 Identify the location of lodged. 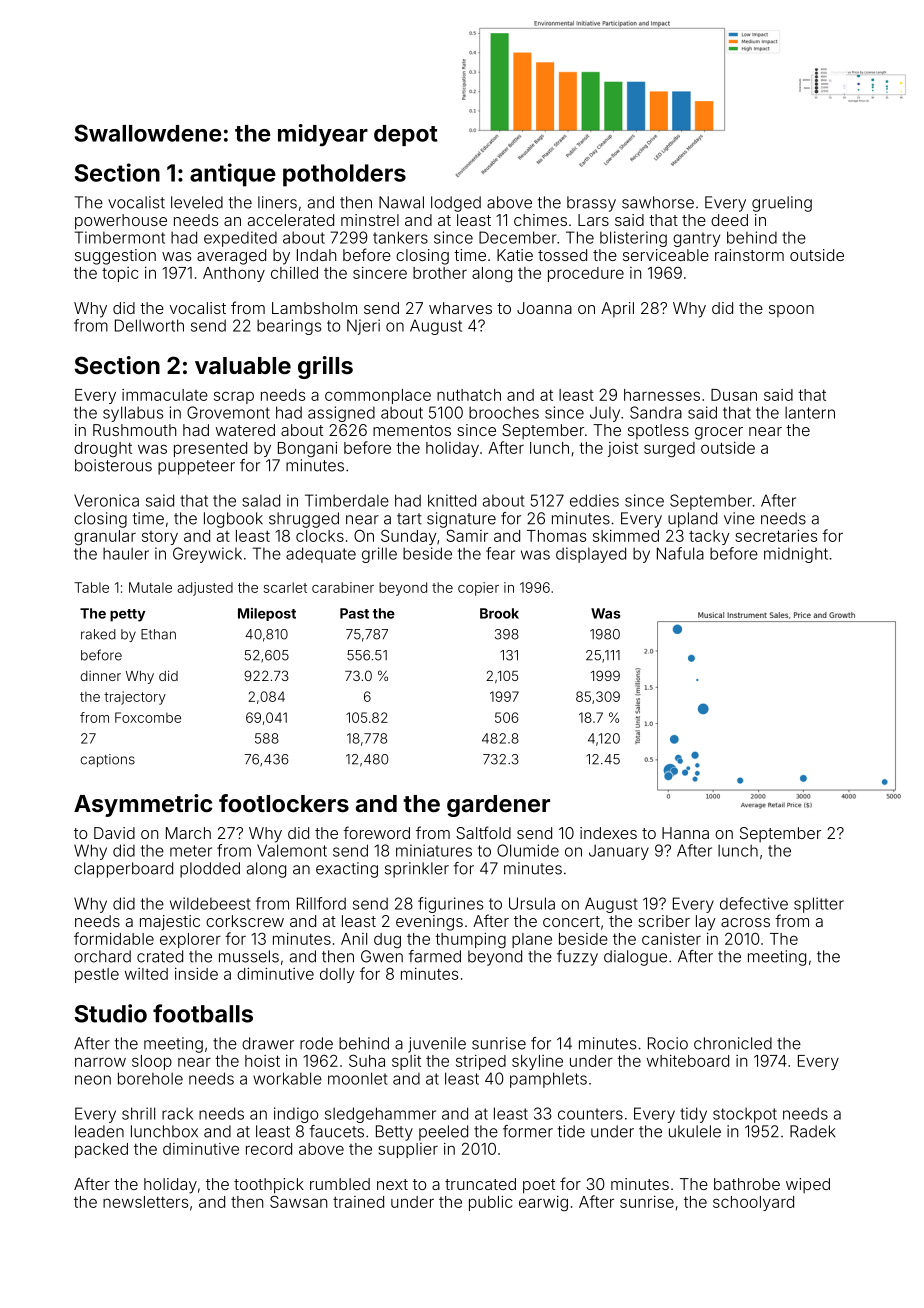
(456, 204).
